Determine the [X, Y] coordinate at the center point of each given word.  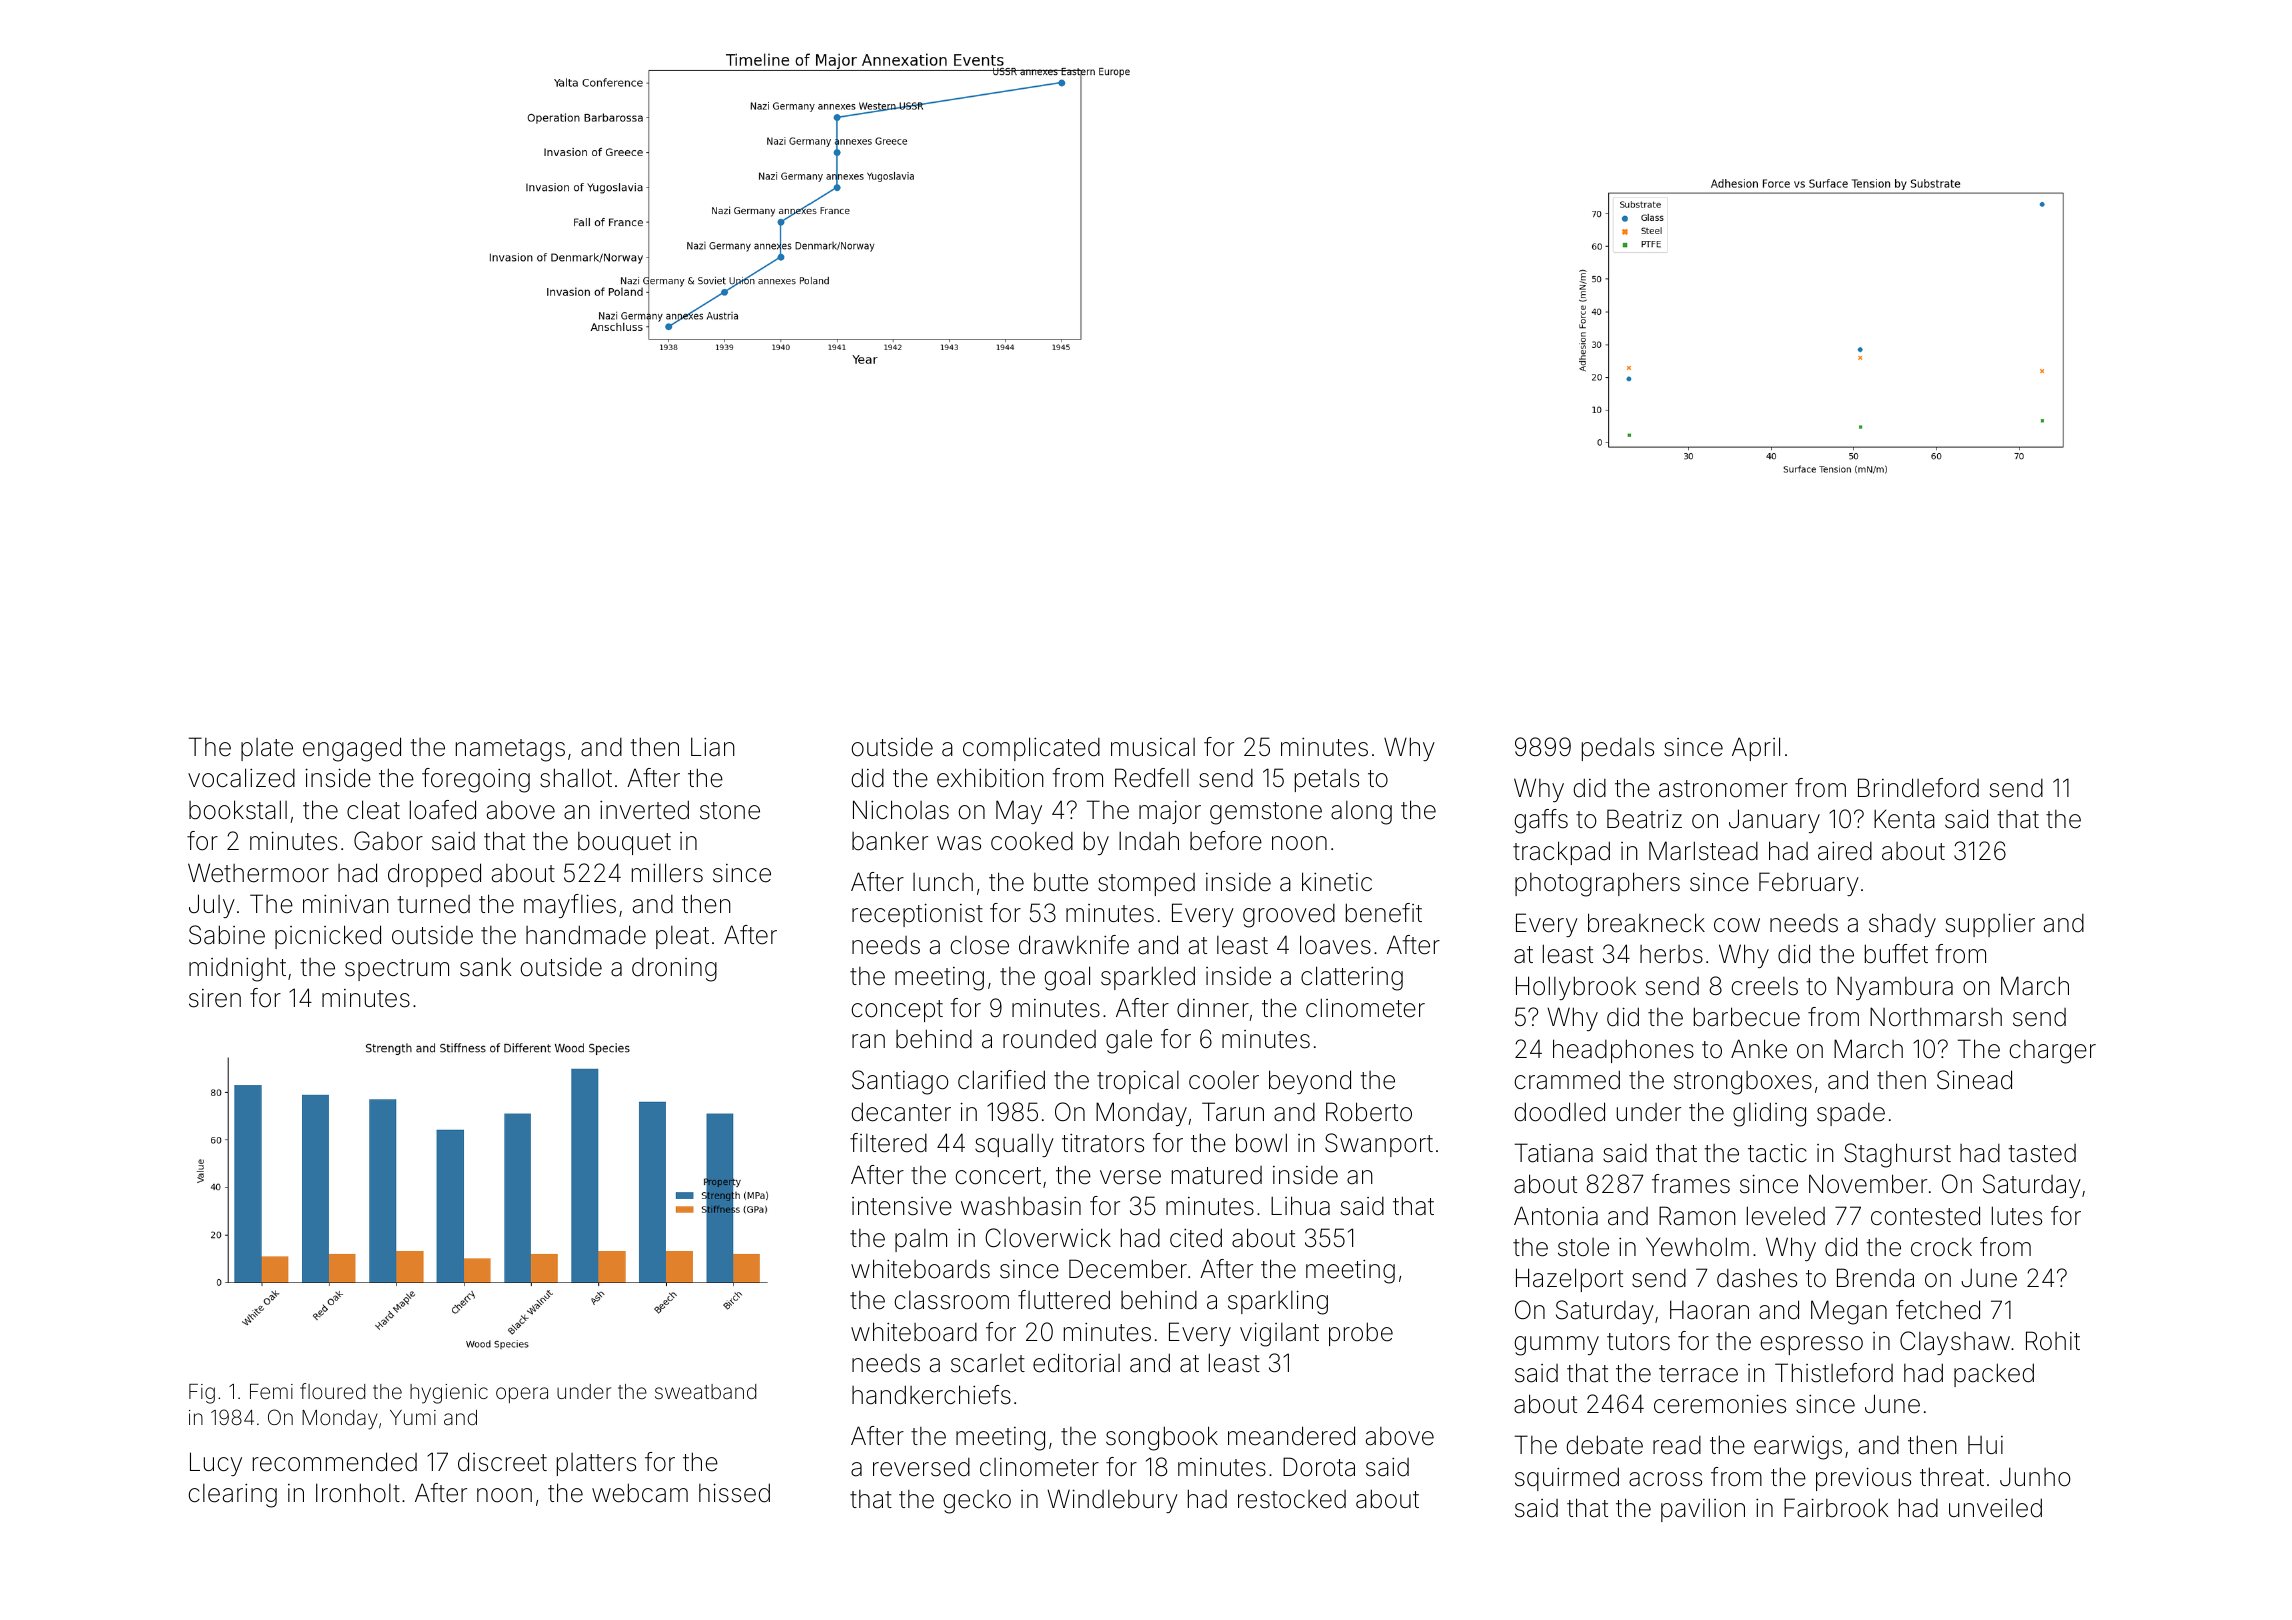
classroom [952, 1300]
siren [215, 998]
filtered [888, 1143]
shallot [576, 778]
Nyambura [1895, 988]
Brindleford [1918, 788]
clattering [1352, 978]
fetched [1938, 1310]
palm [921, 1240]
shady [1902, 925]
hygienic [449, 1394]
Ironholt [358, 1493]
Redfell [1152, 778]
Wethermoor [258, 873]
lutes [2017, 1216]
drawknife [1074, 945]
